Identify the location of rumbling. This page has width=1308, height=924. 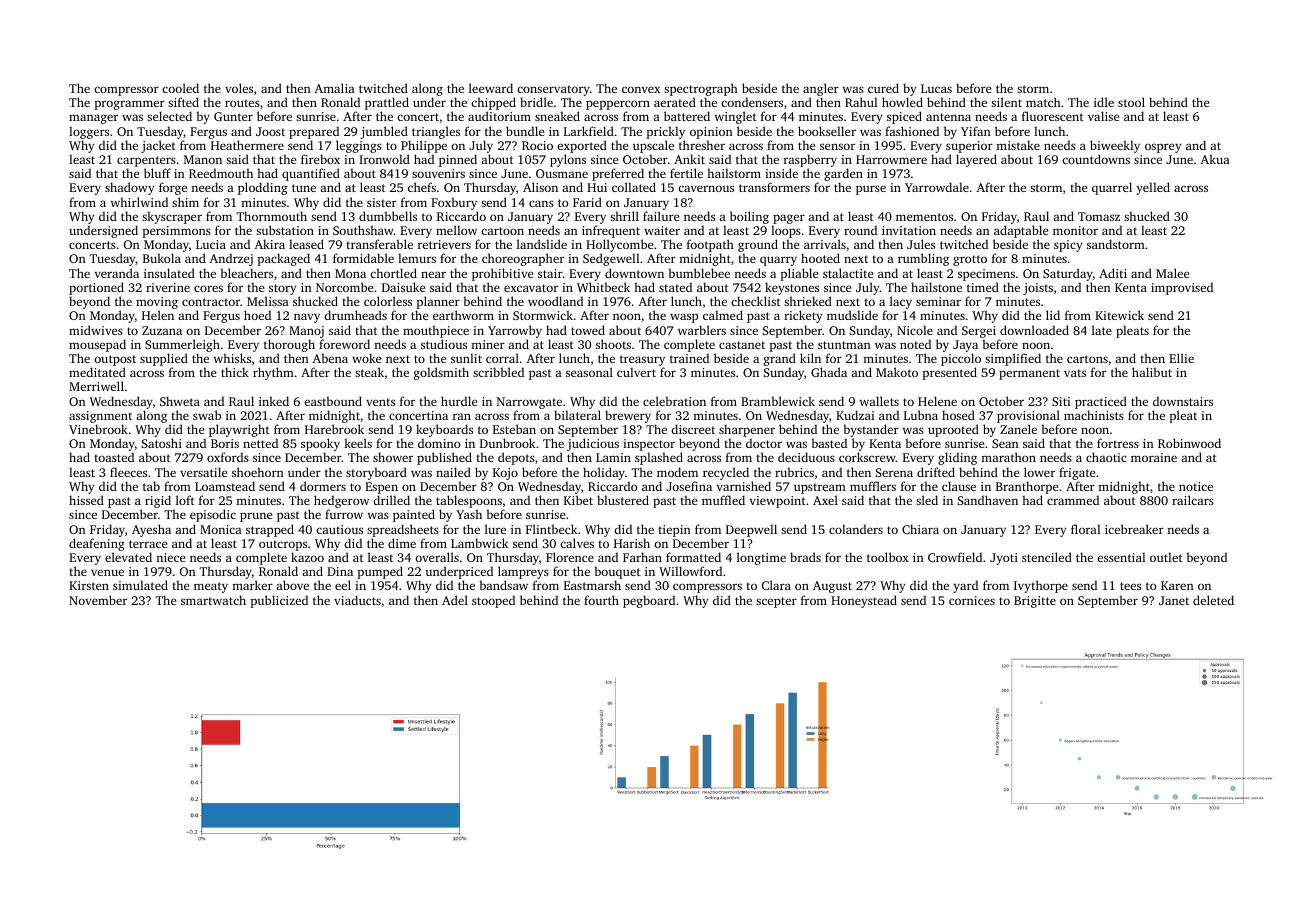
(923, 259).
